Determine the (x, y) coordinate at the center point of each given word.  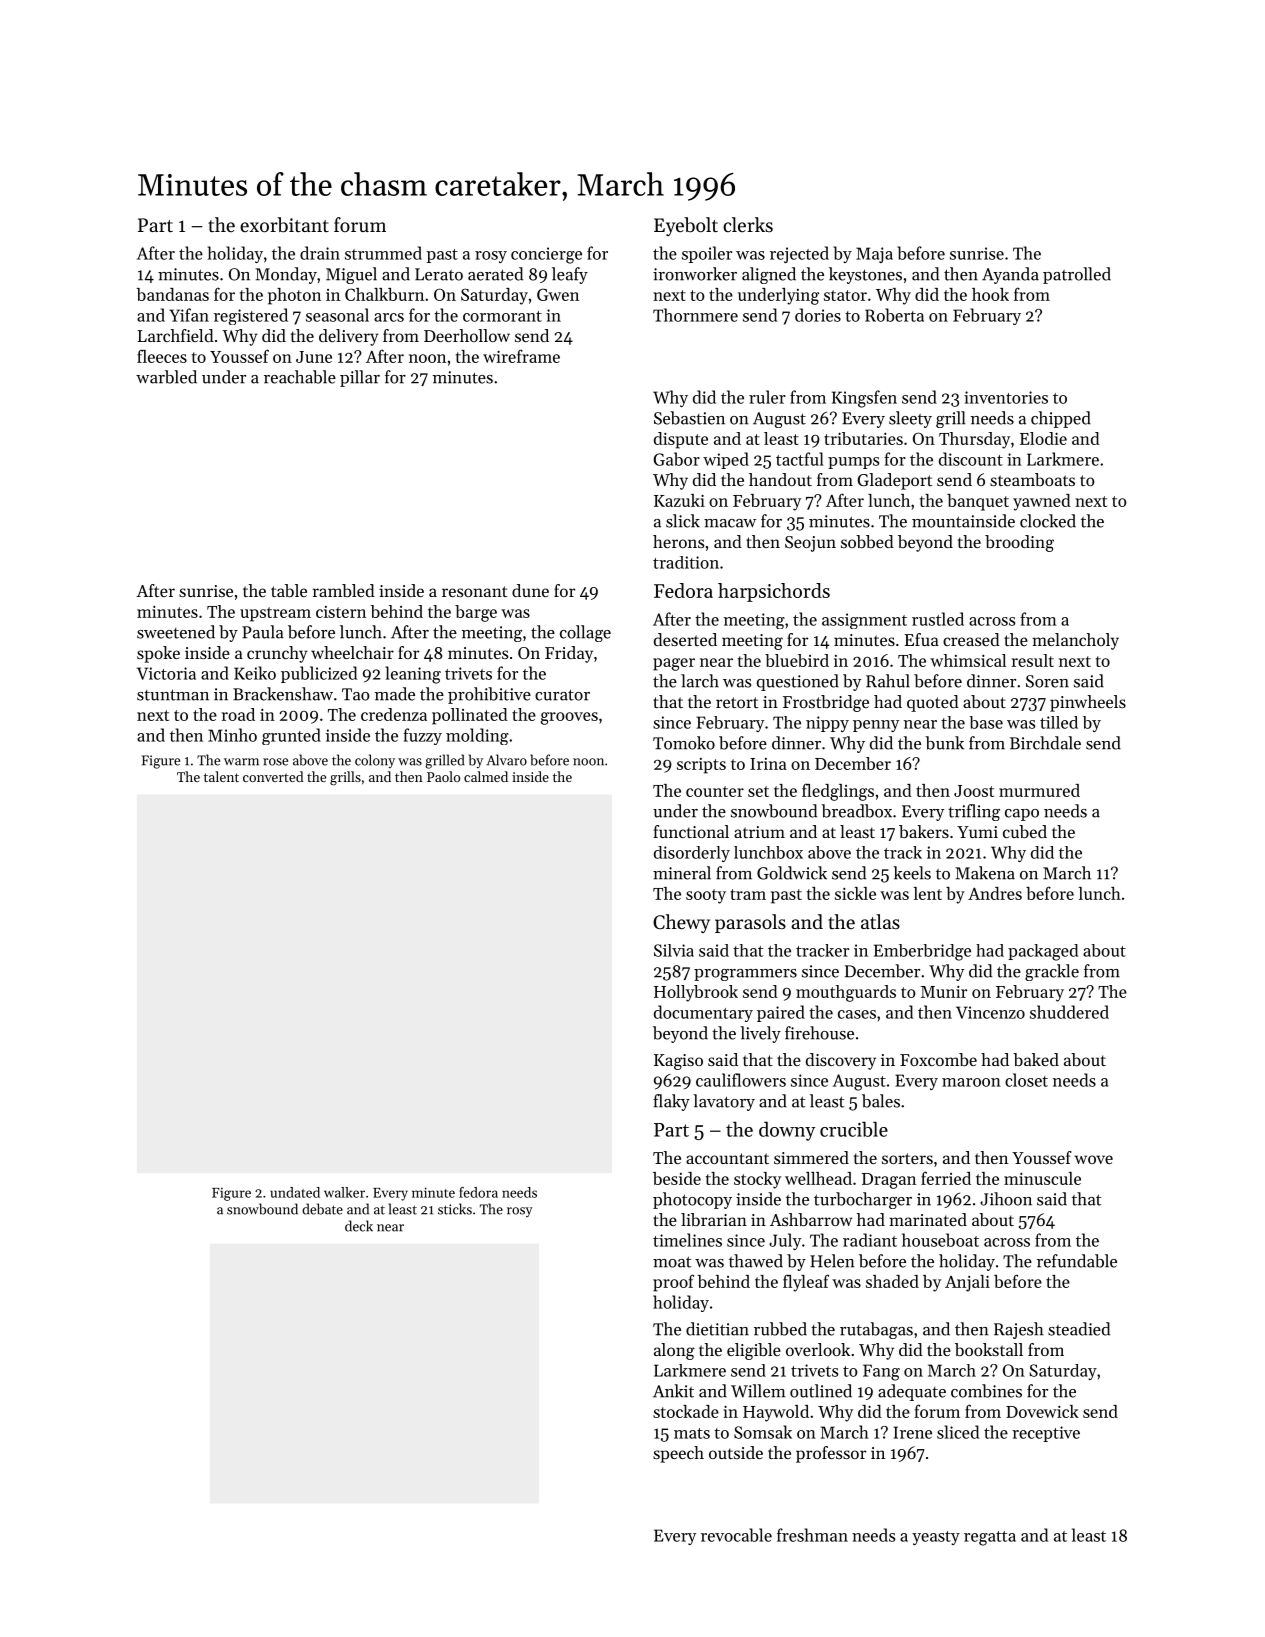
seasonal (337, 315)
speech (678, 1454)
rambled (344, 590)
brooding (1019, 543)
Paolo (443, 776)
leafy (570, 275)
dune (530, 590)
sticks (455, 1209)
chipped (1061, 419)
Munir (944, 991)
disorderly (692, 854)
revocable (736, 1535)
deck (359, 1226)
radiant (870, 1240)
